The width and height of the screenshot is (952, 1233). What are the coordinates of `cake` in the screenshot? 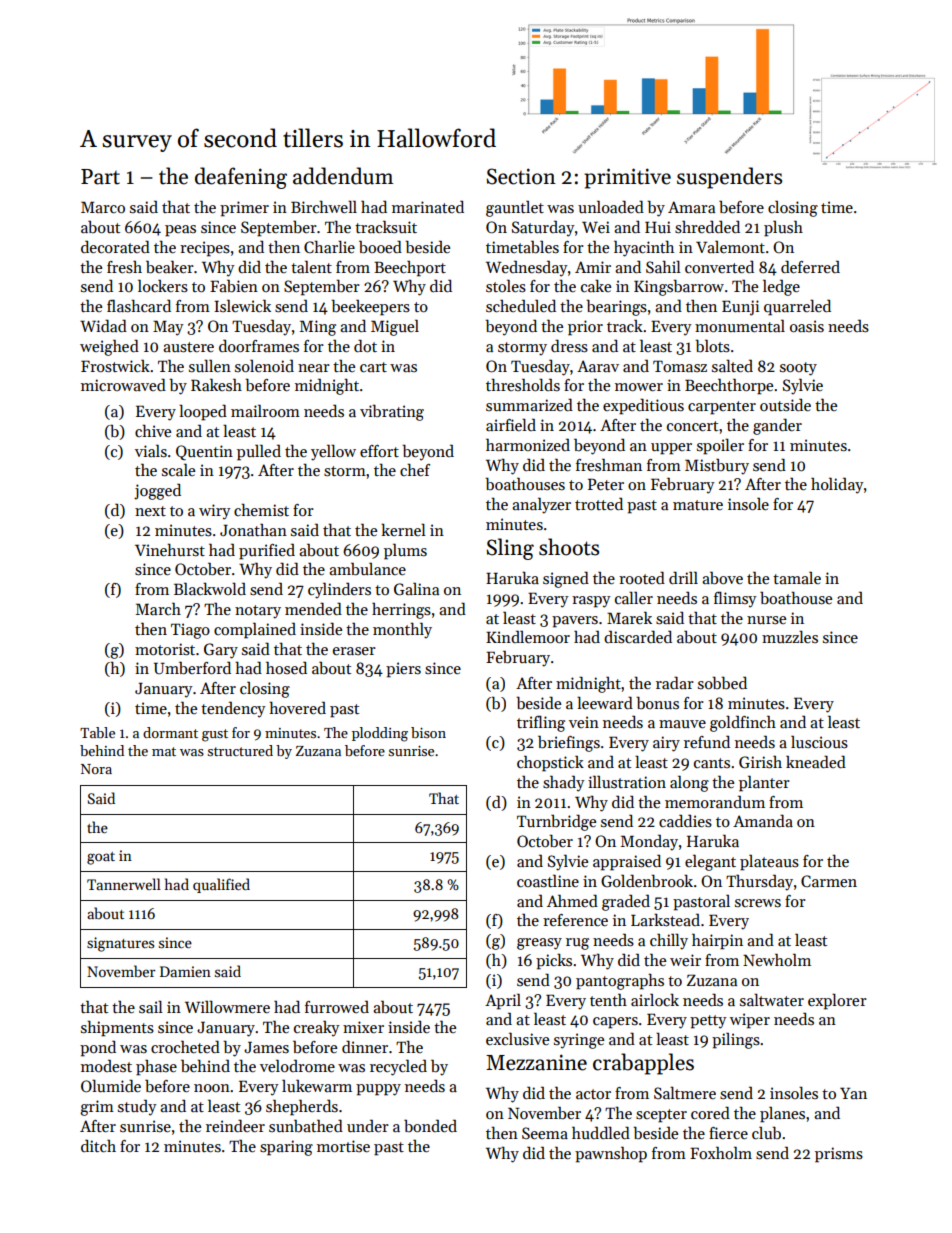 It's located at (596, 285).
